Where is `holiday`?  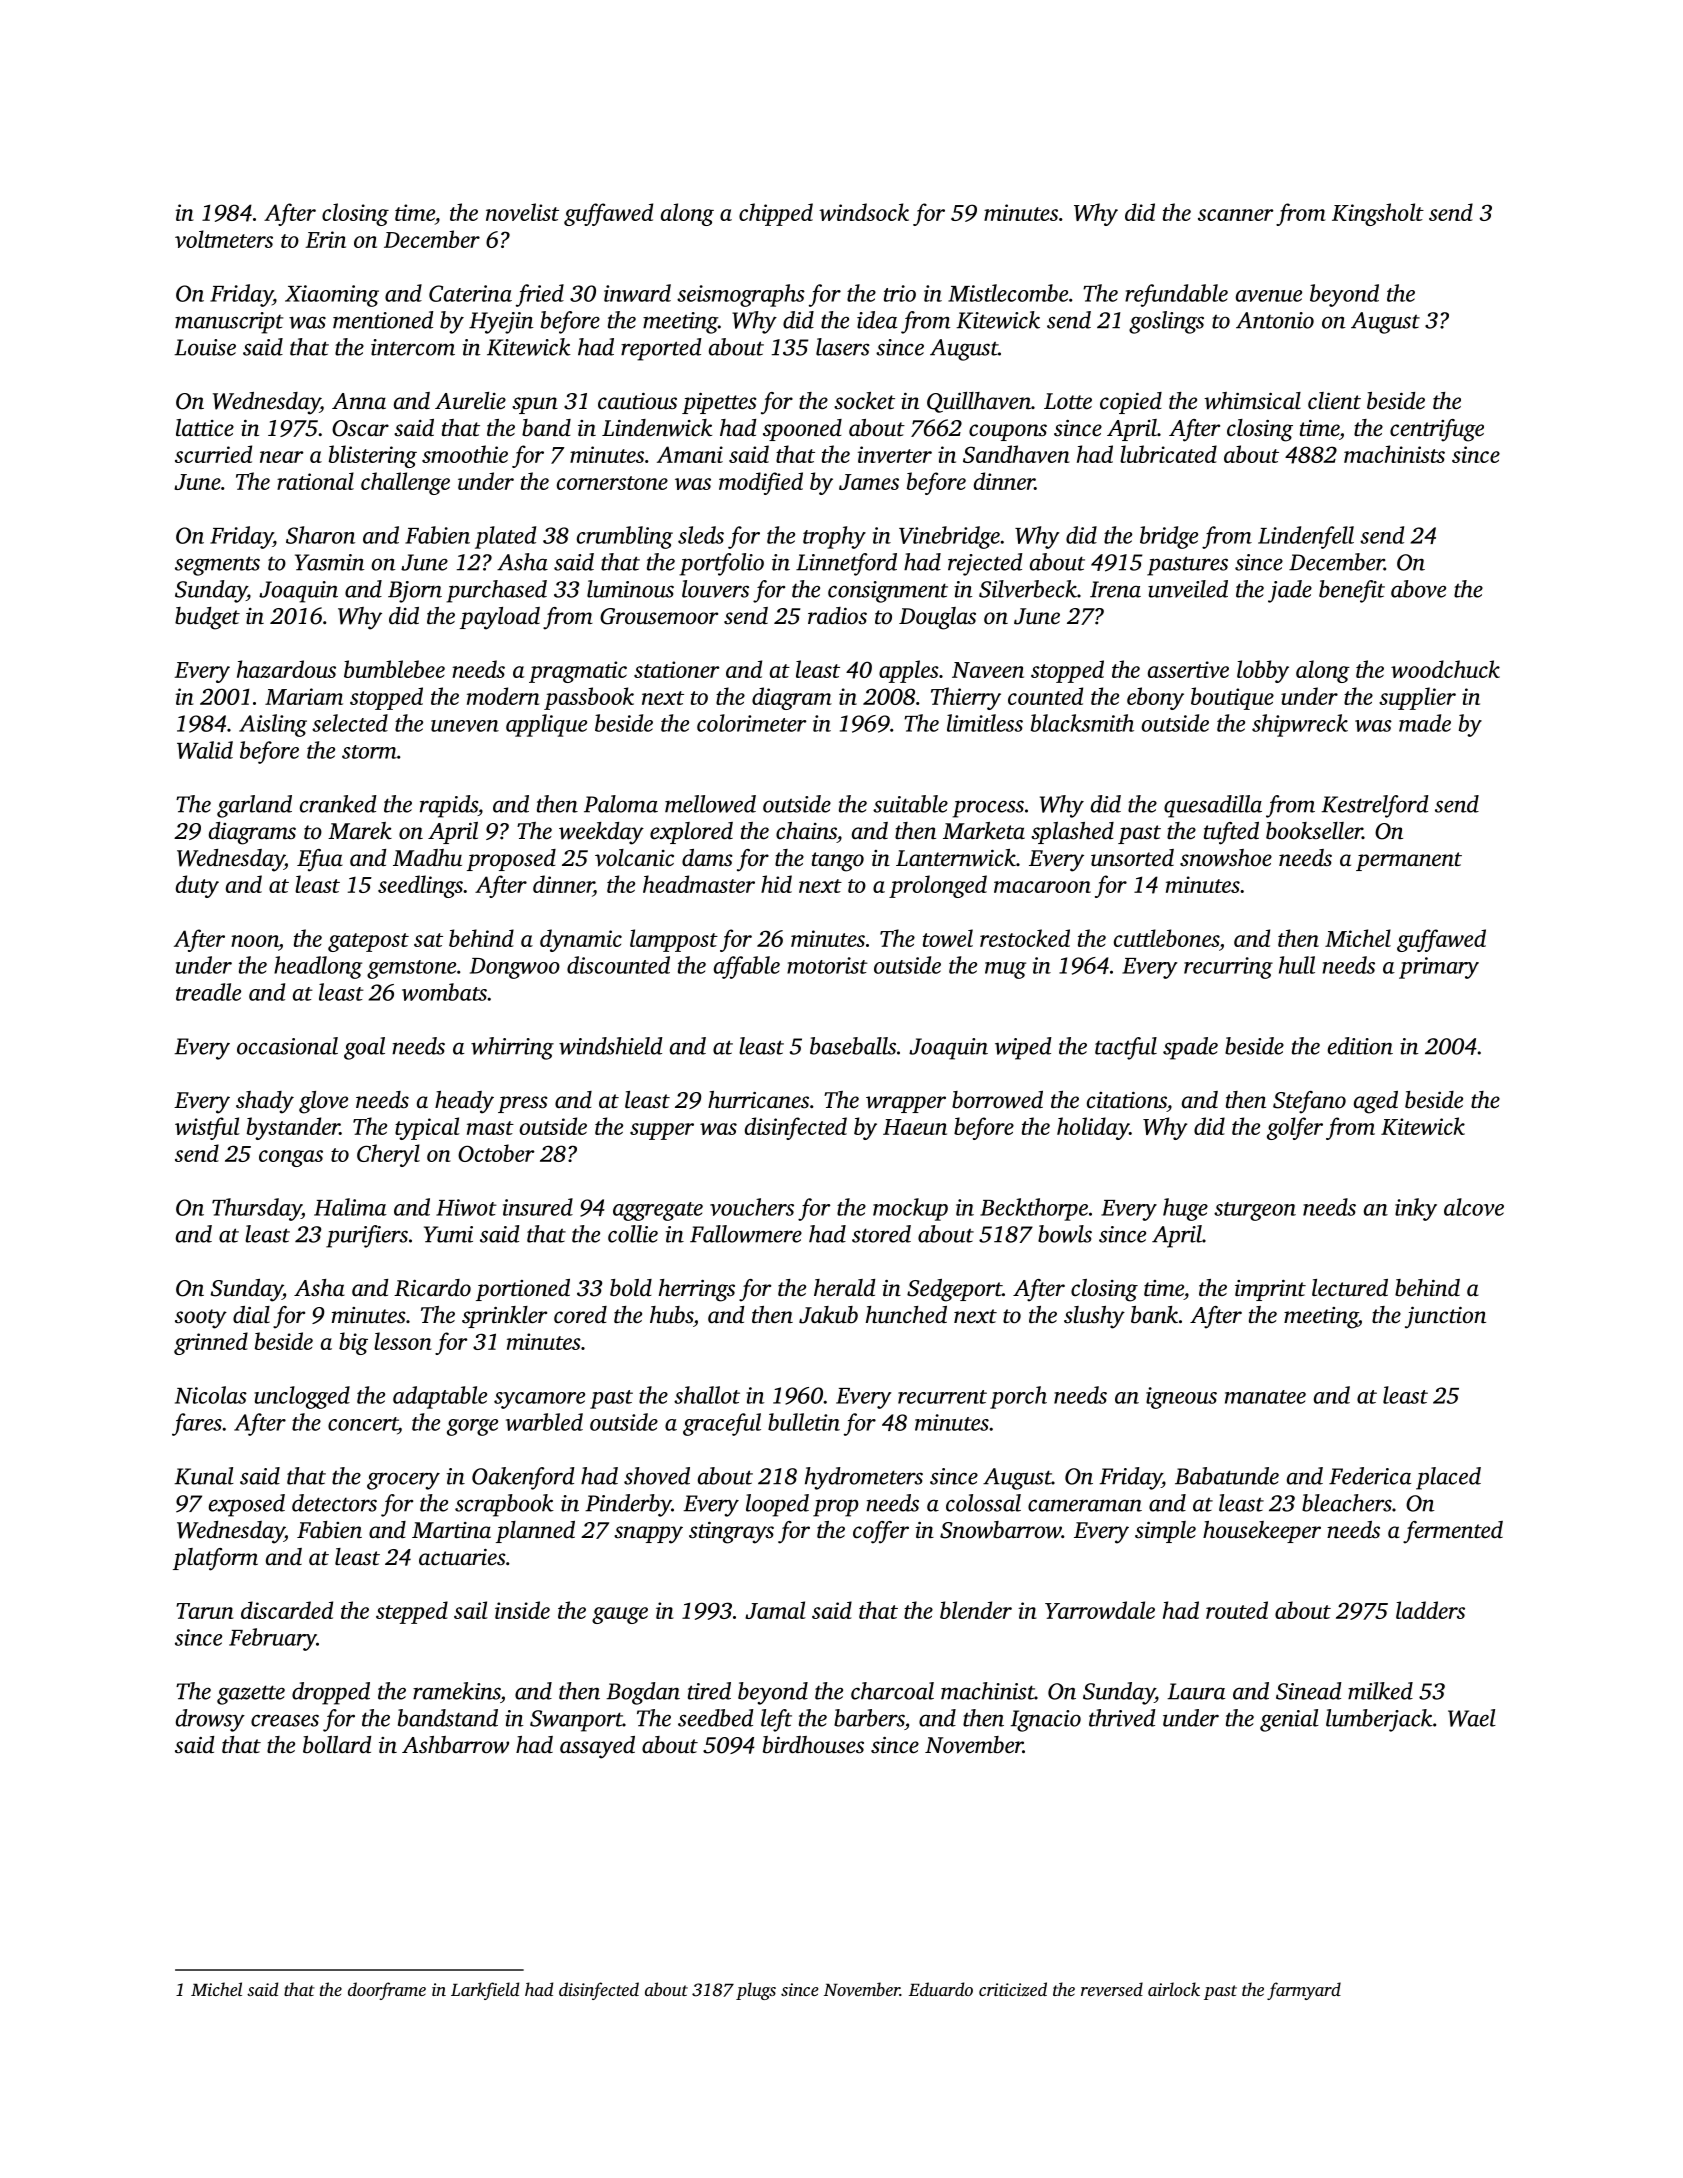 holiday is located at coordinates (1093, 1128).
